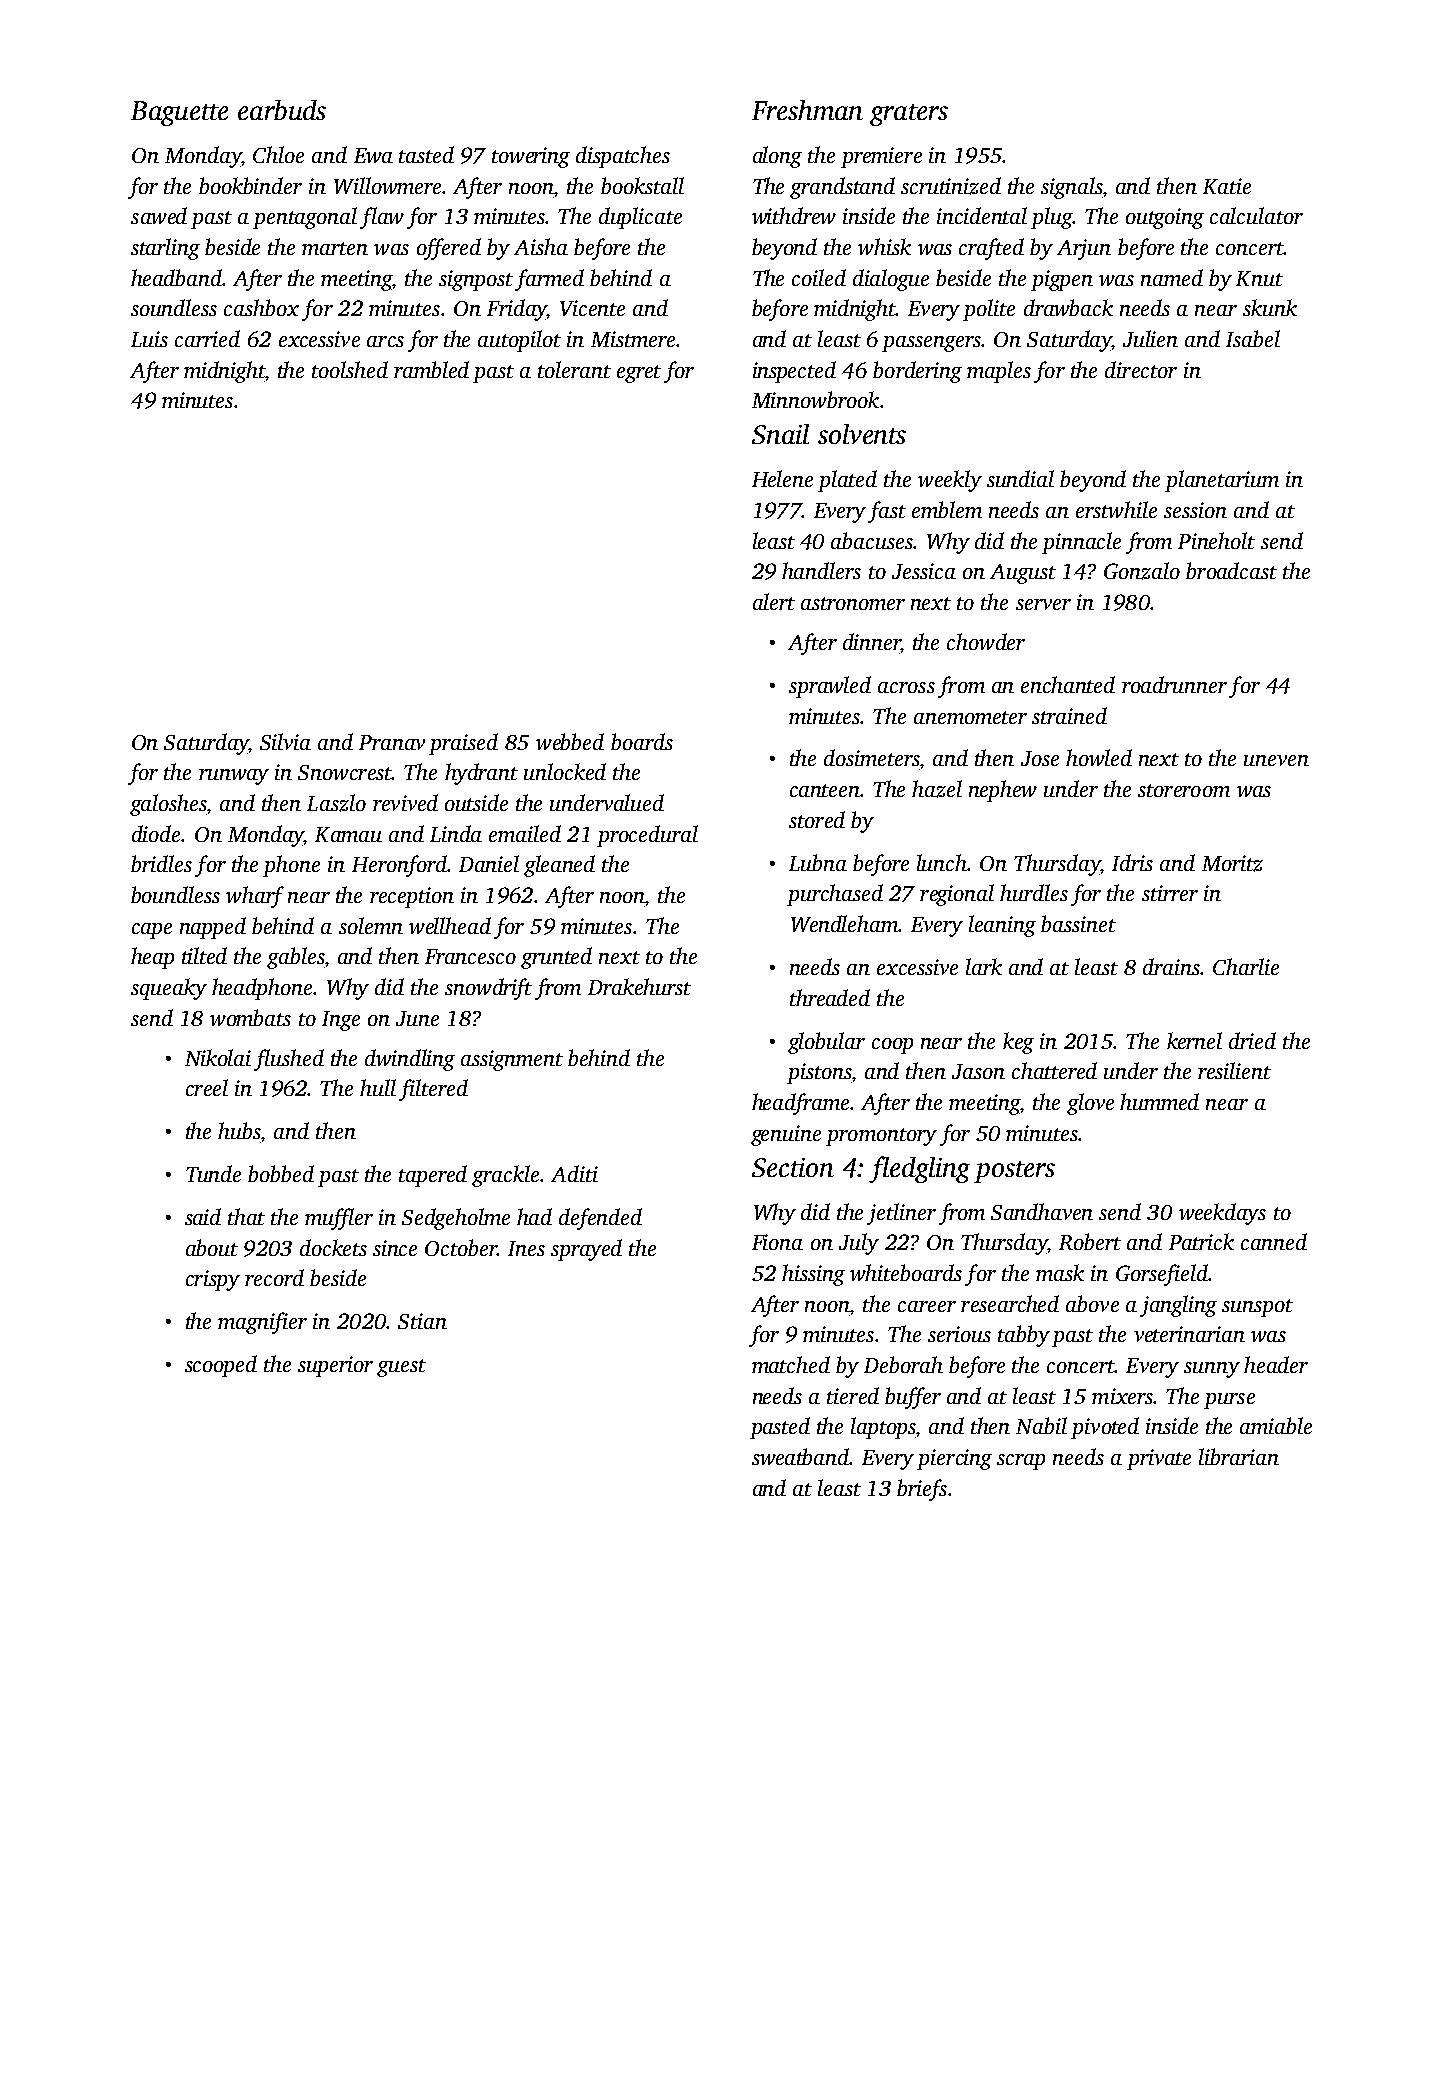  I want to click on superior, so click(335, 1366).
